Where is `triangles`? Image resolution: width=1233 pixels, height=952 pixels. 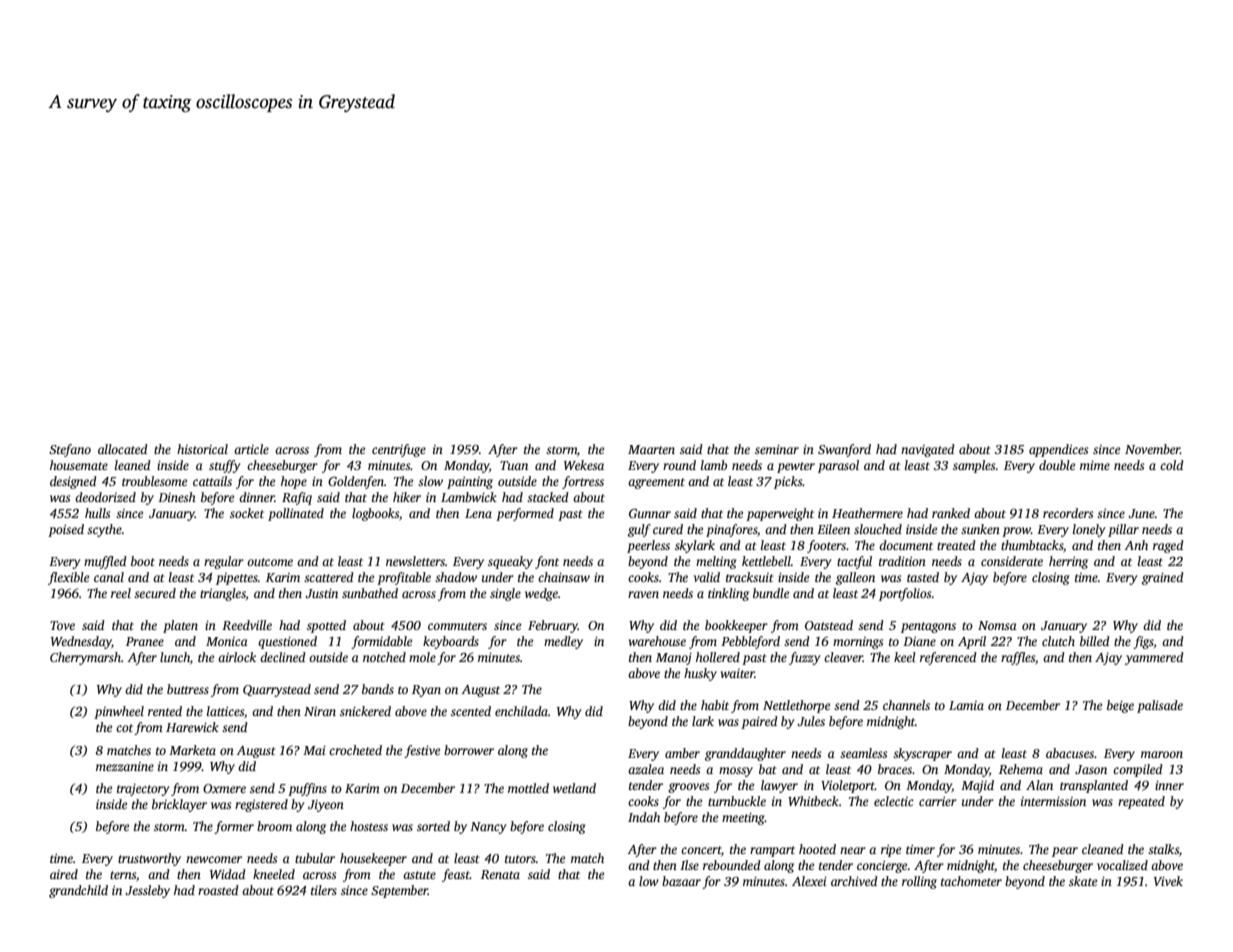
triangles is located at coordinates (223, 594).
